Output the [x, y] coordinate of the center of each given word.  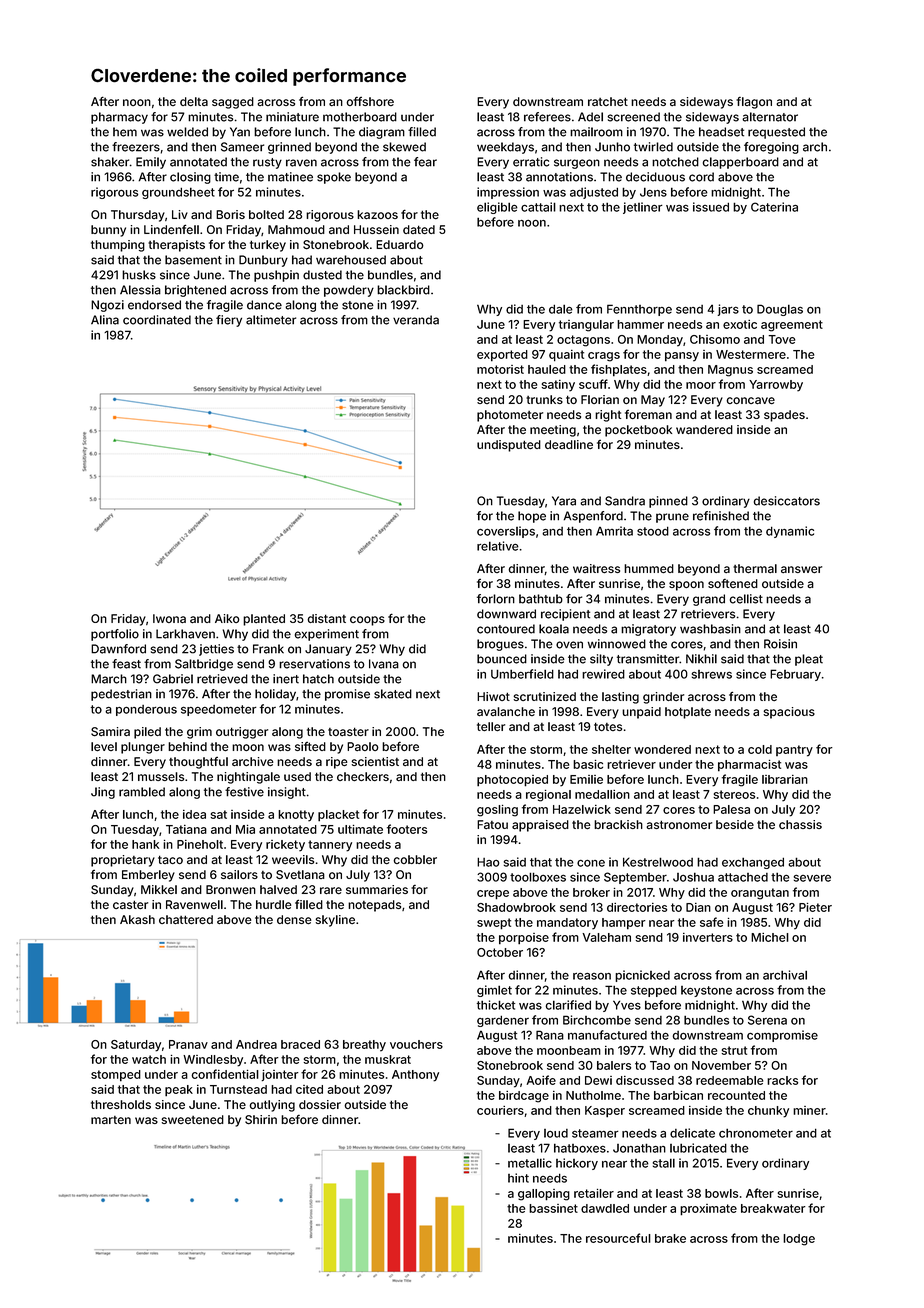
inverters [708, 937]
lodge [799, 1240]
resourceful [618, 1238]
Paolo [363, 746]
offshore [370, 101]
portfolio [115, 635]
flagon [754, 103]
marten [111, 1120]
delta [194, 101]
